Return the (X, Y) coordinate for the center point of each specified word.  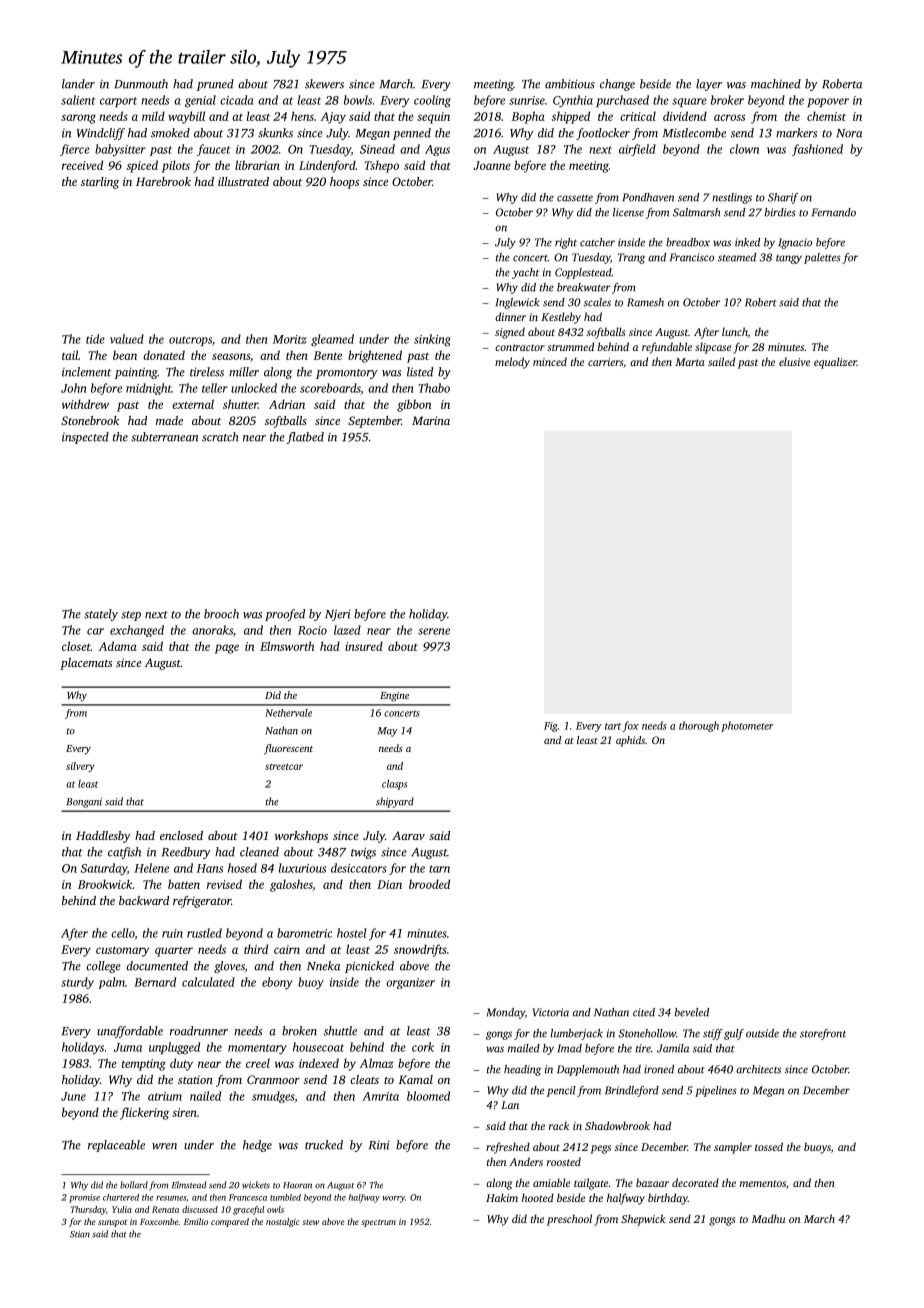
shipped (571, 117)
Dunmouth (141, 84)
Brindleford (632, 1091)
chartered (121, 1197)
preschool (569, 1220)
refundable (667, 348)
